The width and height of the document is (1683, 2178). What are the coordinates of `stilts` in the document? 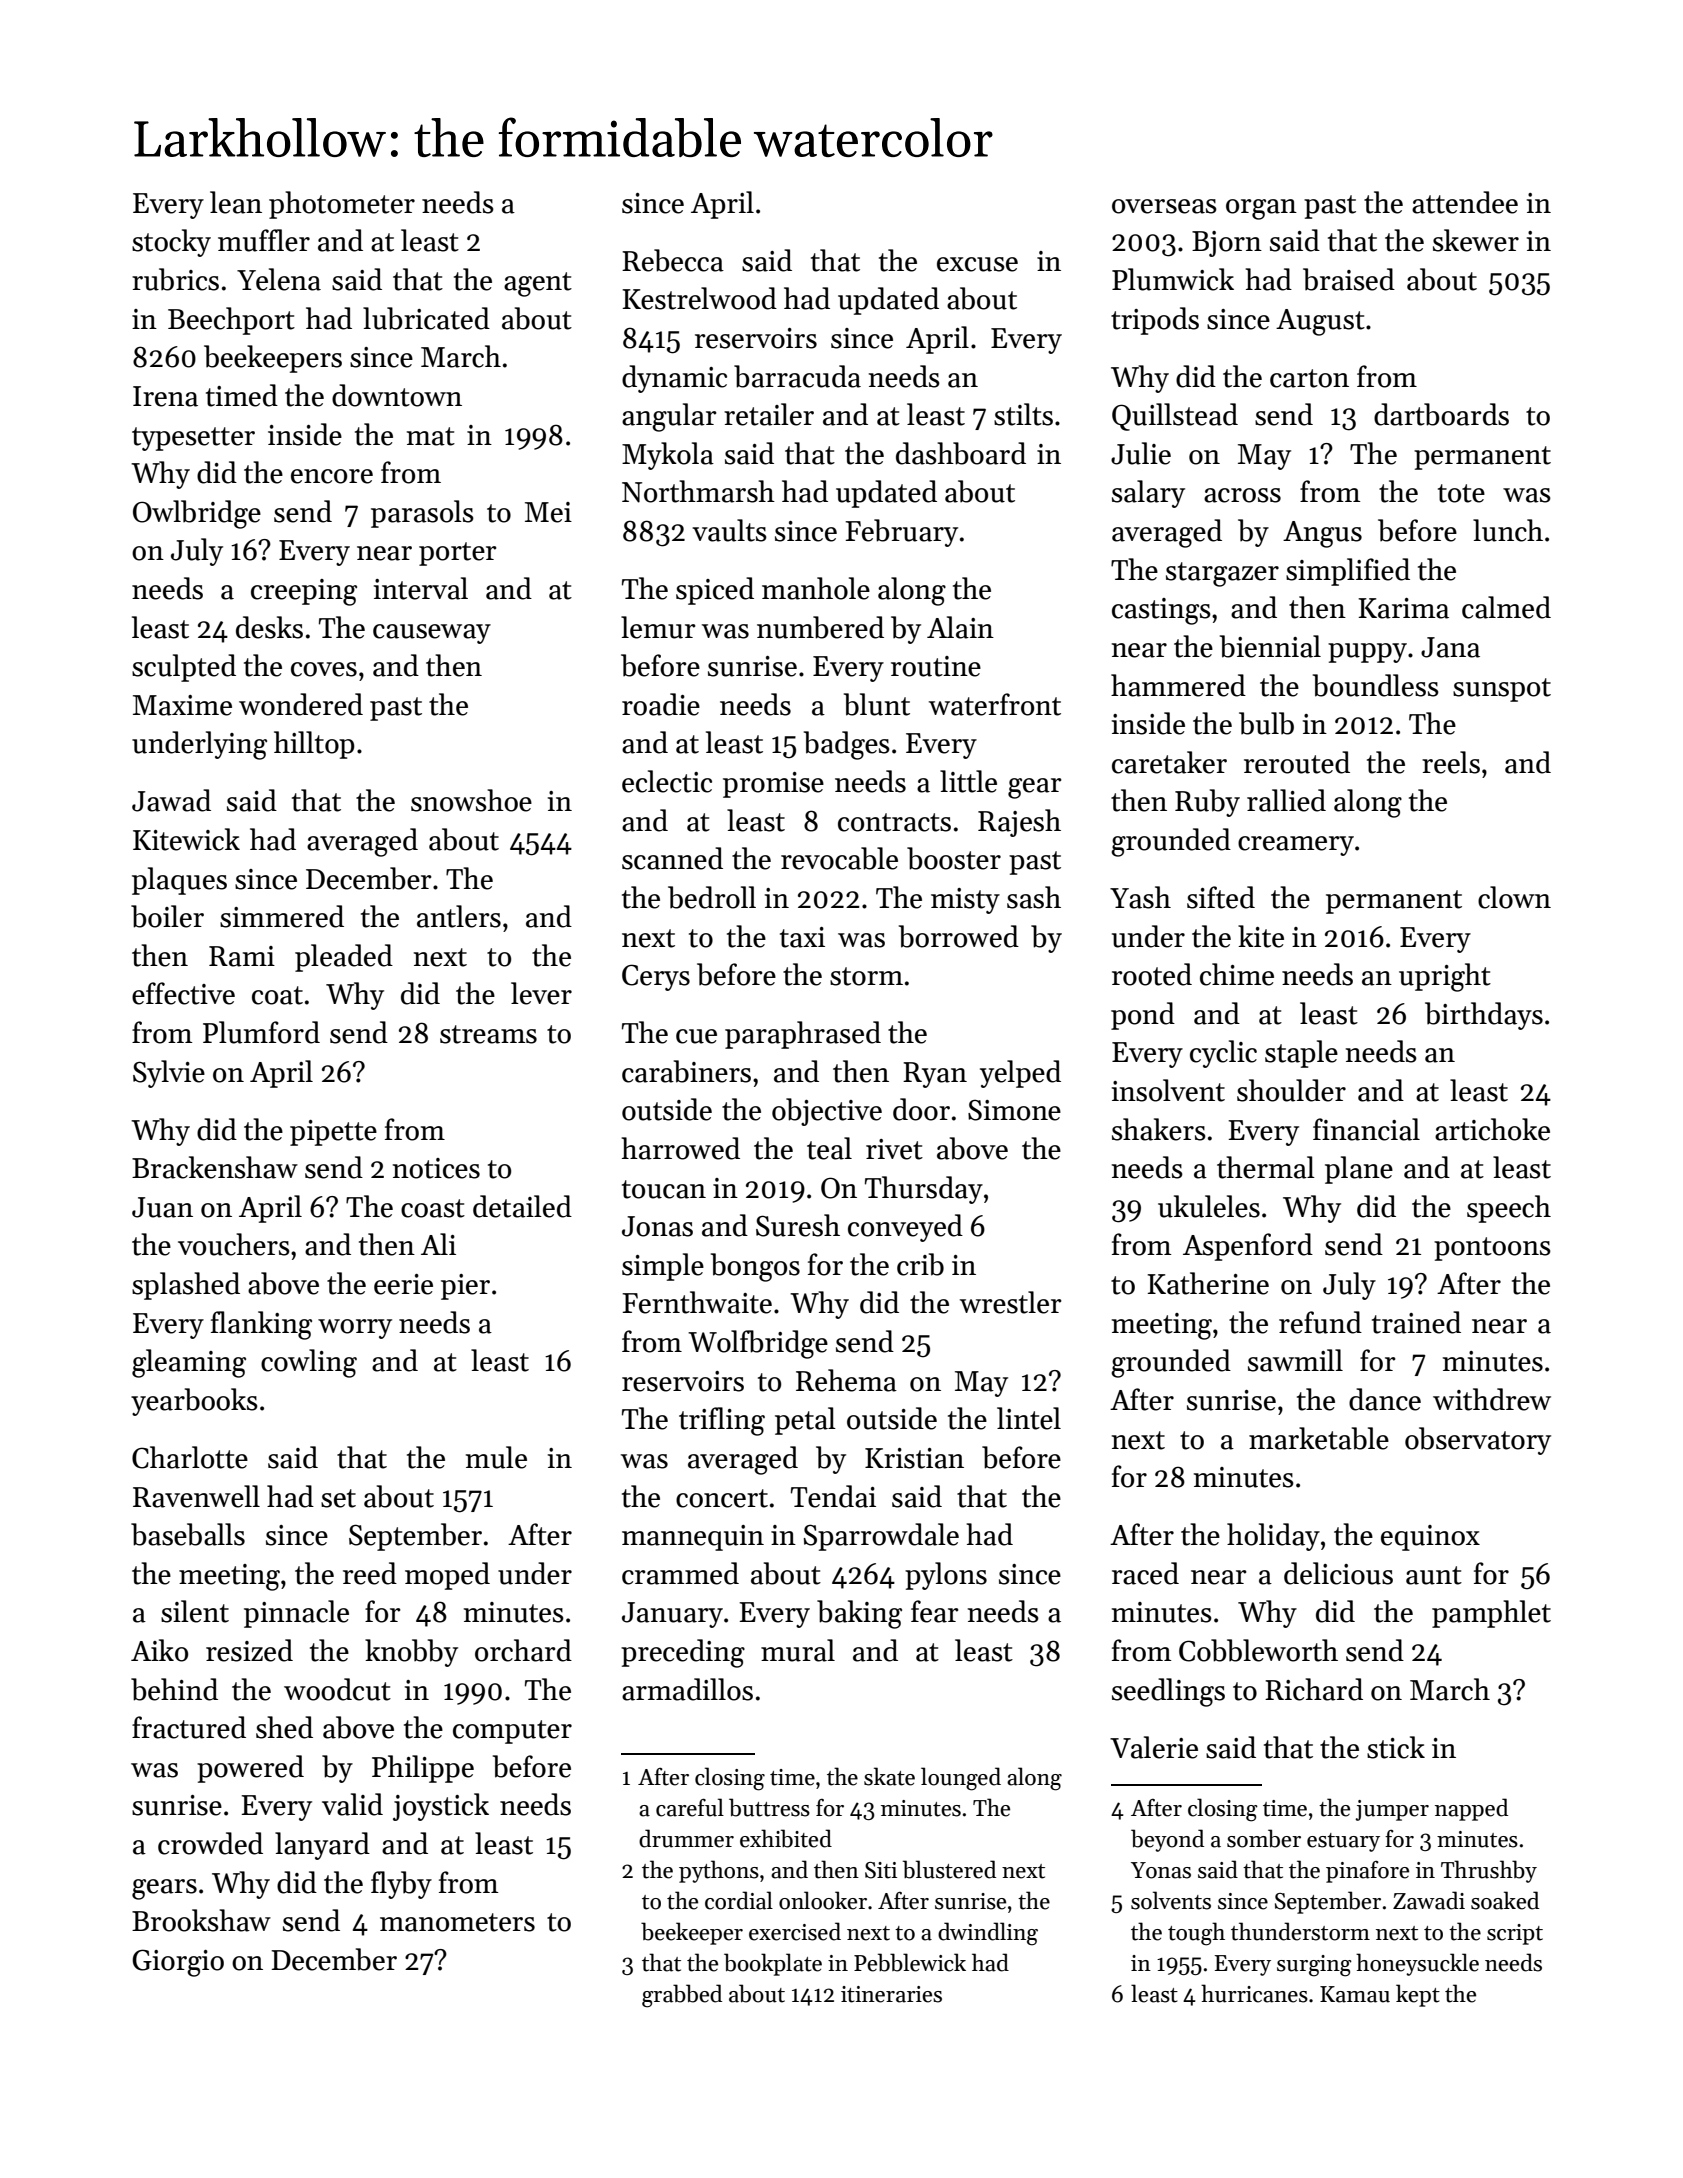 It's located at (1023, 414).
